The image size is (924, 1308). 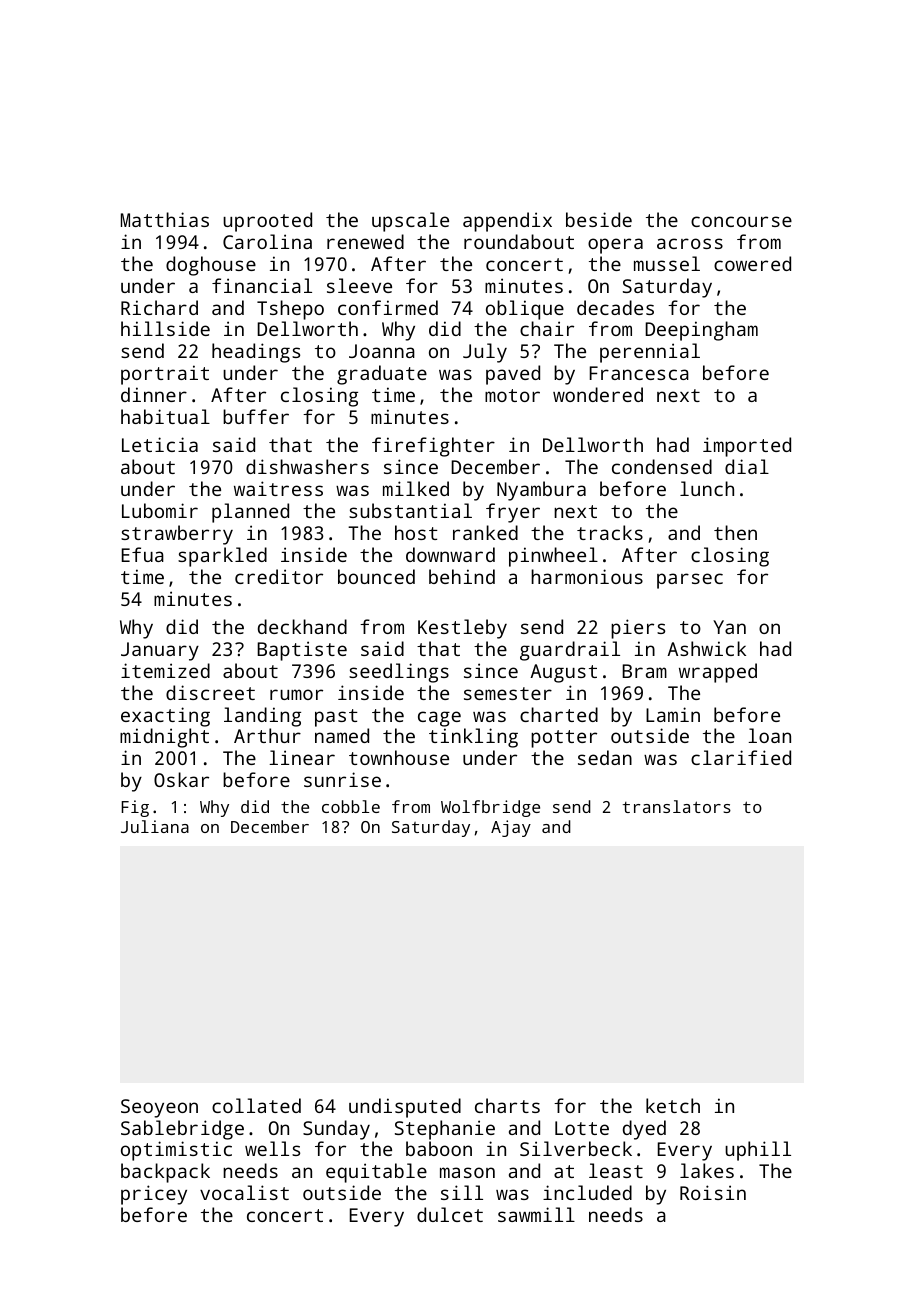 What do you see at coordinates (165, 670) in the screenshot?
I see `itemized` at bounding box center [165, 670].
